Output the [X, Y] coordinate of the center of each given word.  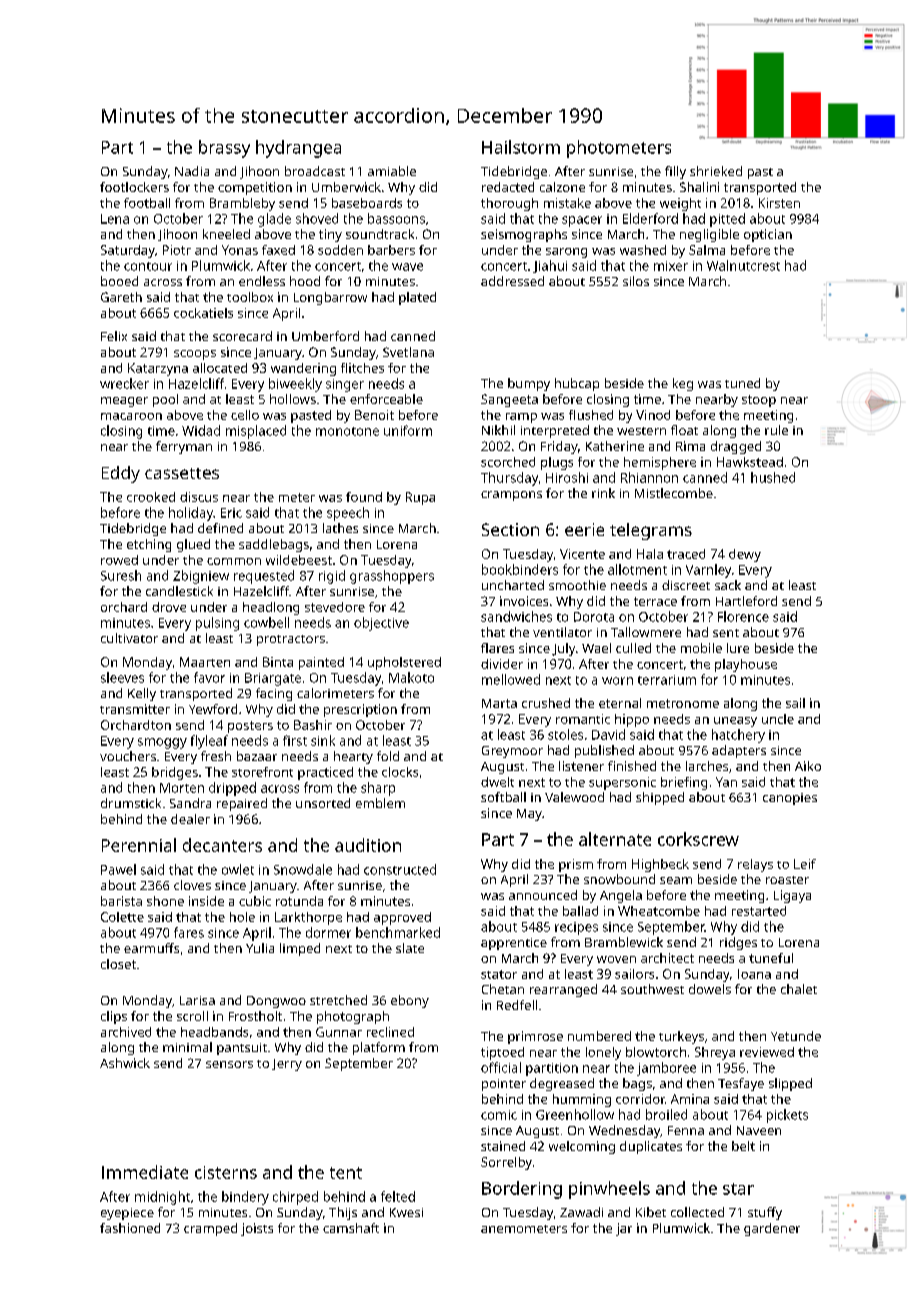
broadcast [315, 171]
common [234, 561]
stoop [759, 401]
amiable [392, 171]
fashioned [130, 1228]
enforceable [386, 399]
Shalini [699, 187]
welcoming [582, 1147]
